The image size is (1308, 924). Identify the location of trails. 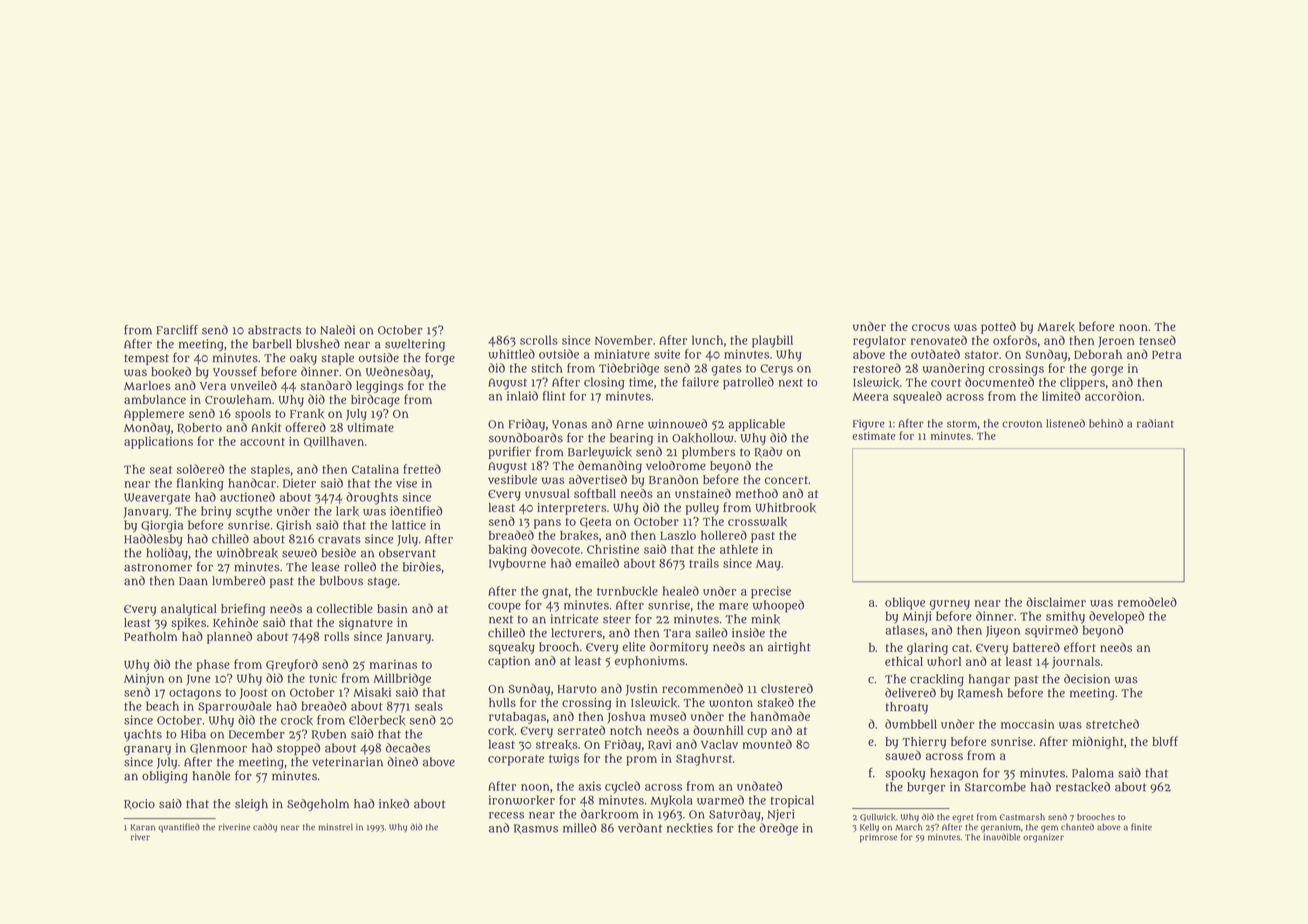
(704, 563).
